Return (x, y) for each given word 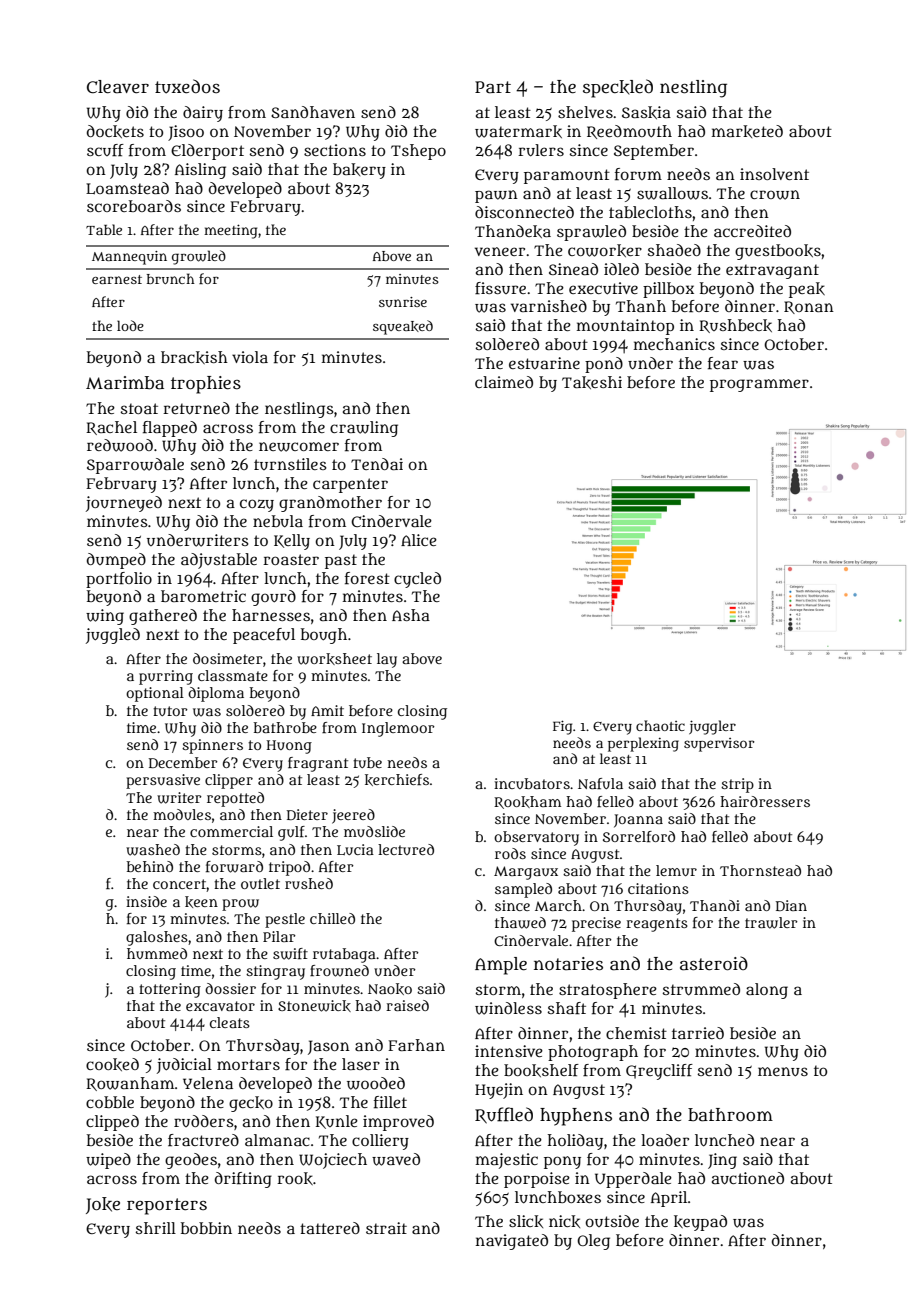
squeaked (403, 327)
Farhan (416, 1045)
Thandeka (513, 231)
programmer (759, 385)
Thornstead (760, 870)
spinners (212, 746)
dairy (203, 114)
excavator (220, 1006)
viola (250, 357)
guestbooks (778, 252)
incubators (532, 783)
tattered (330, 1228)
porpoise (537, 1180)
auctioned (748, 1178)
